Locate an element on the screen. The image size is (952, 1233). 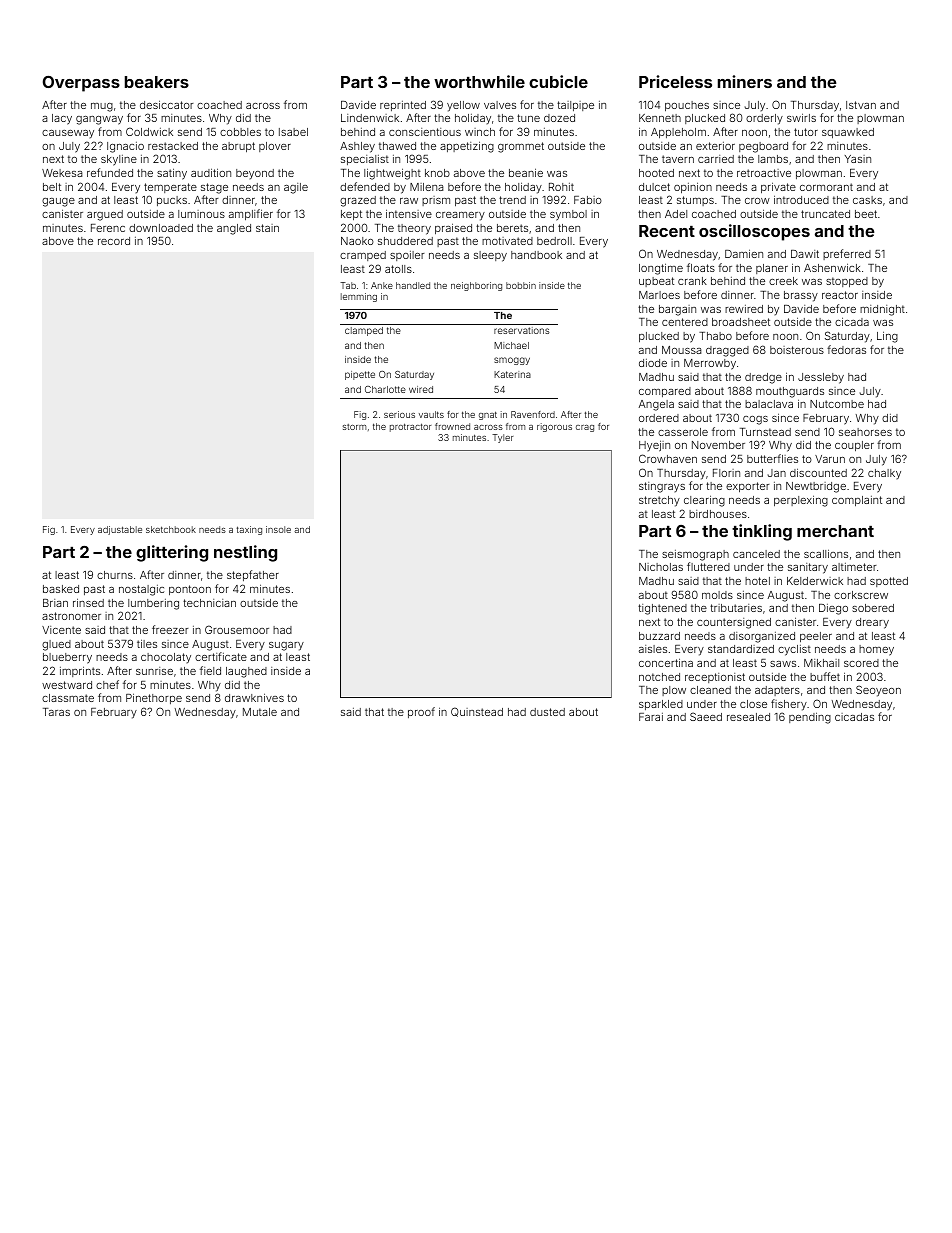
Mutale is located at coordinates (260, 712).
